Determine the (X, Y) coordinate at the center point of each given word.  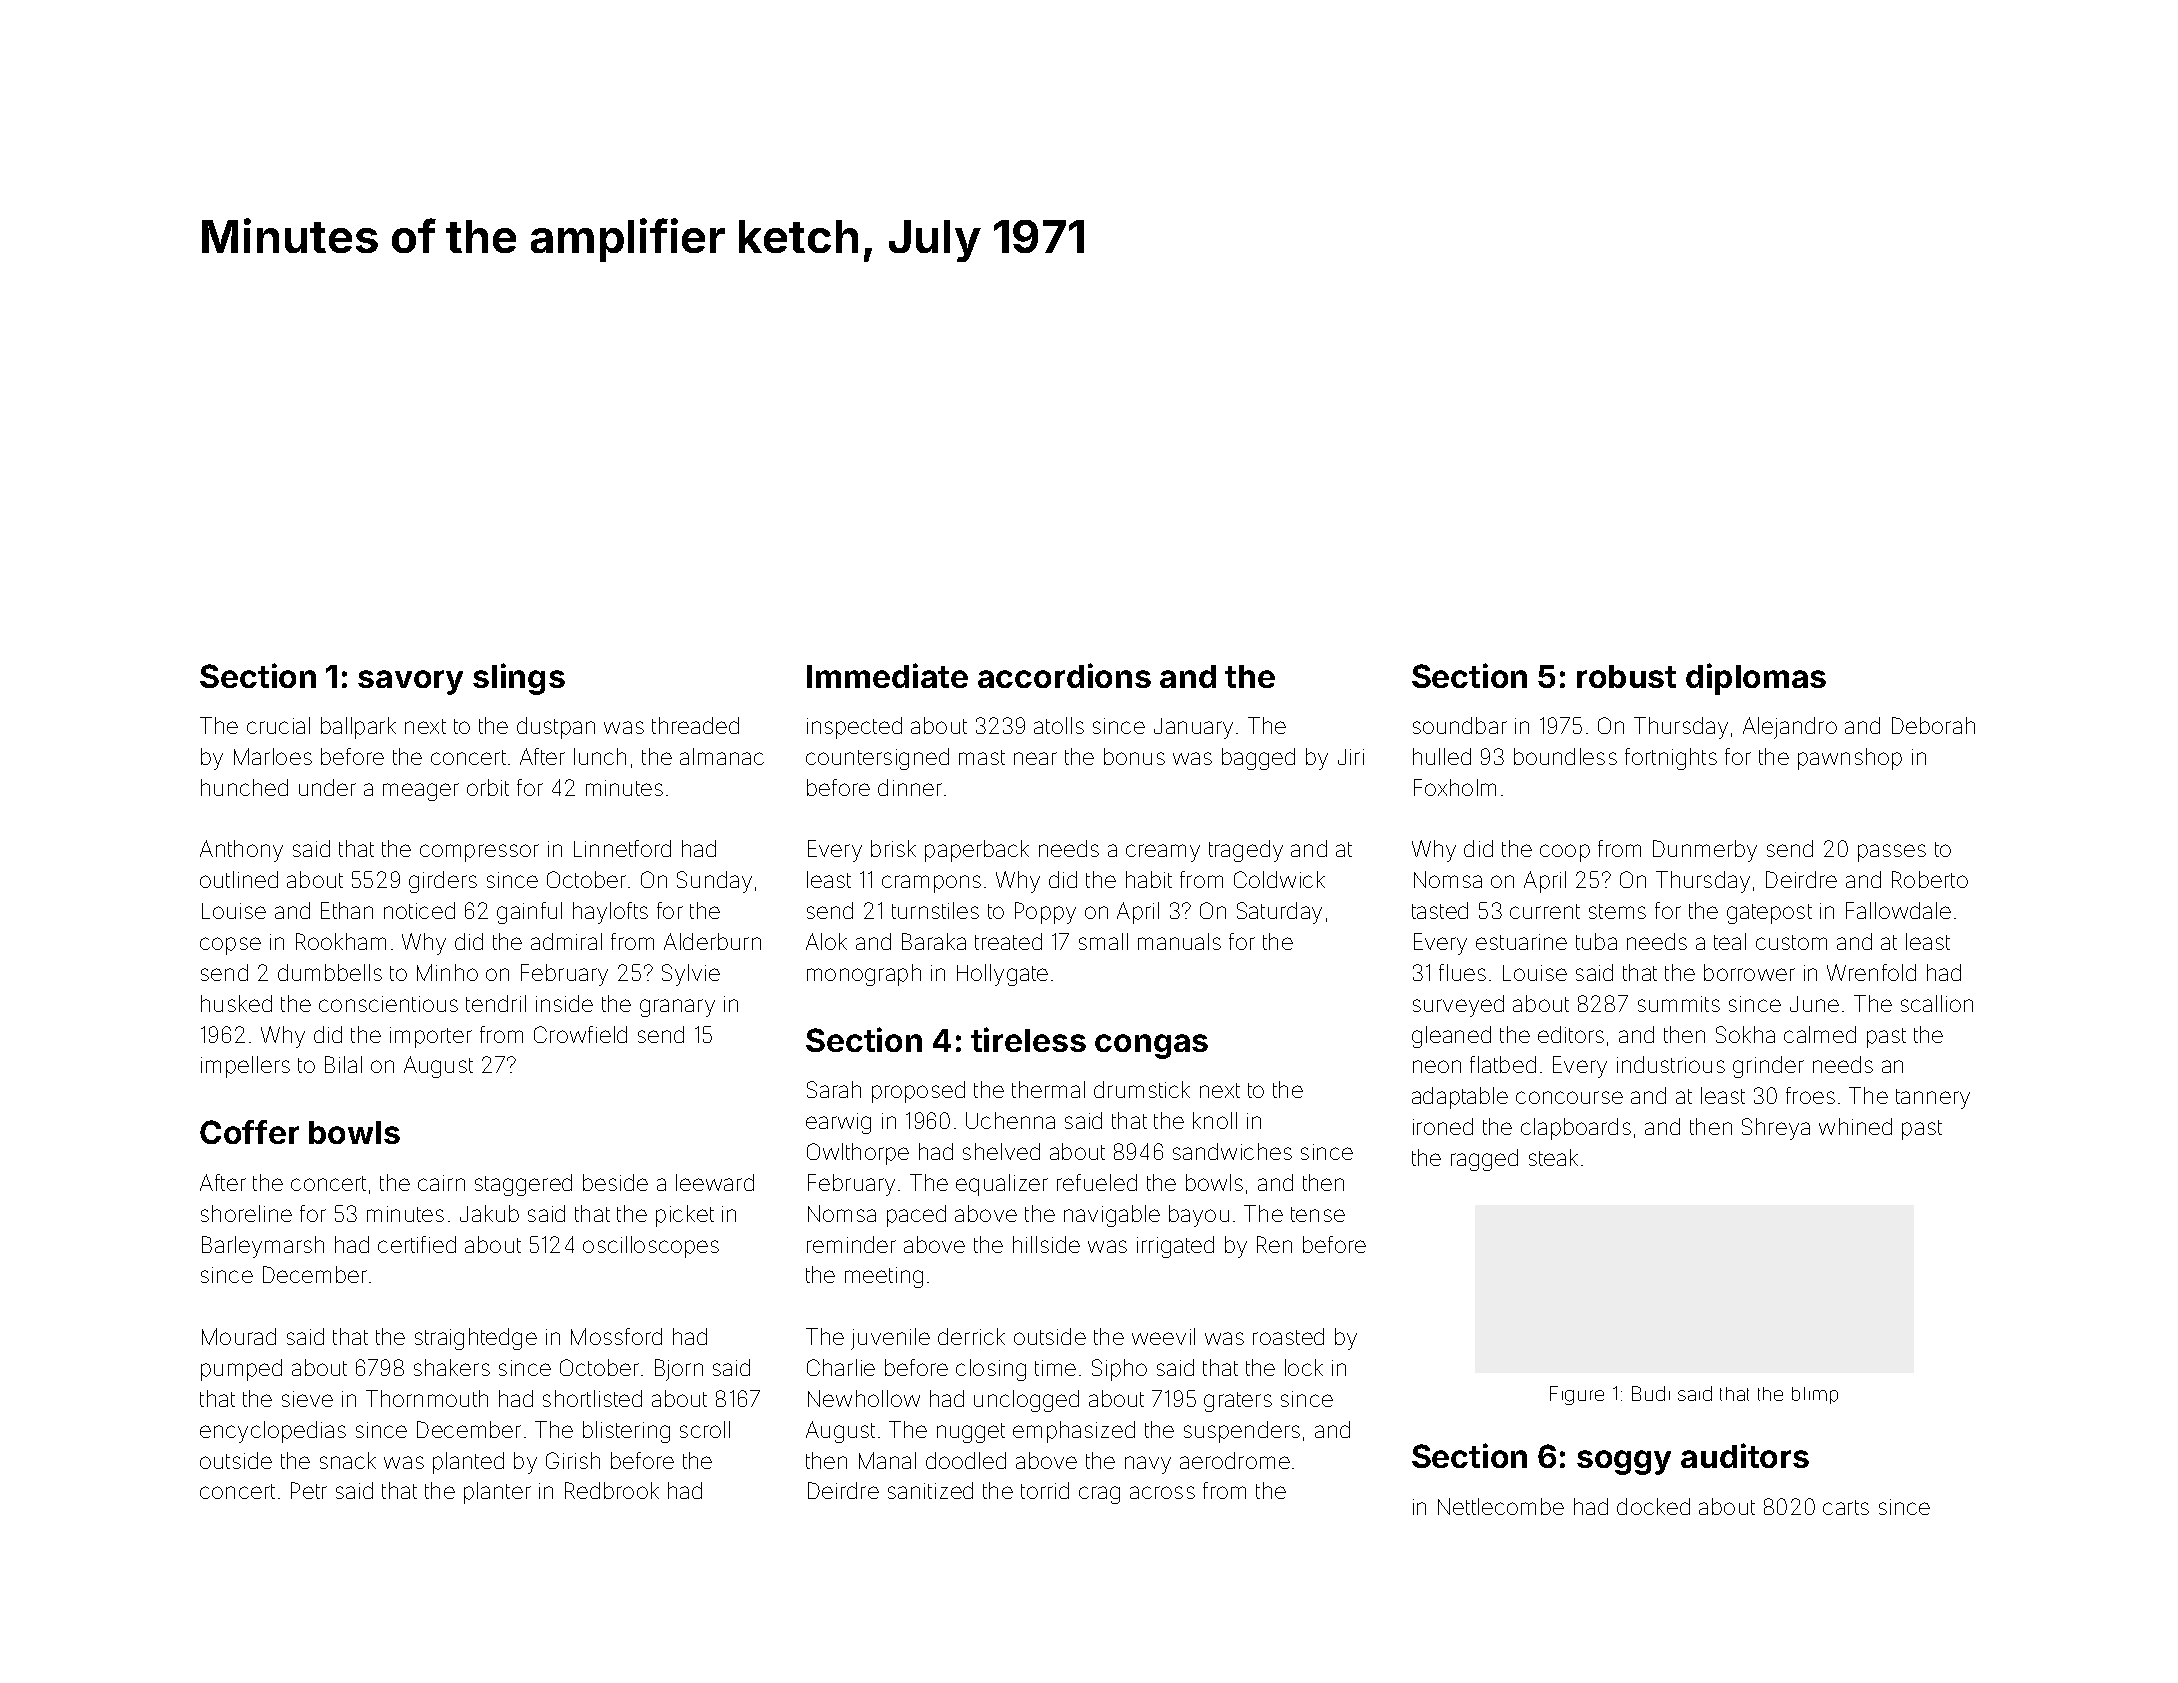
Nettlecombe (1501, 1506)
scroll (705, 1429)
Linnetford (622, 848)
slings (519, 679)
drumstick (1142, 1089)
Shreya (1776, 1129)
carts (1846, 1507)
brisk (893, 848)
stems (1617, 911)
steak (1553, 1157)
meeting (884, 1277)
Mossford (616, 1336)
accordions (1064, 675)
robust (1626, 676)
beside (615, 1182)
